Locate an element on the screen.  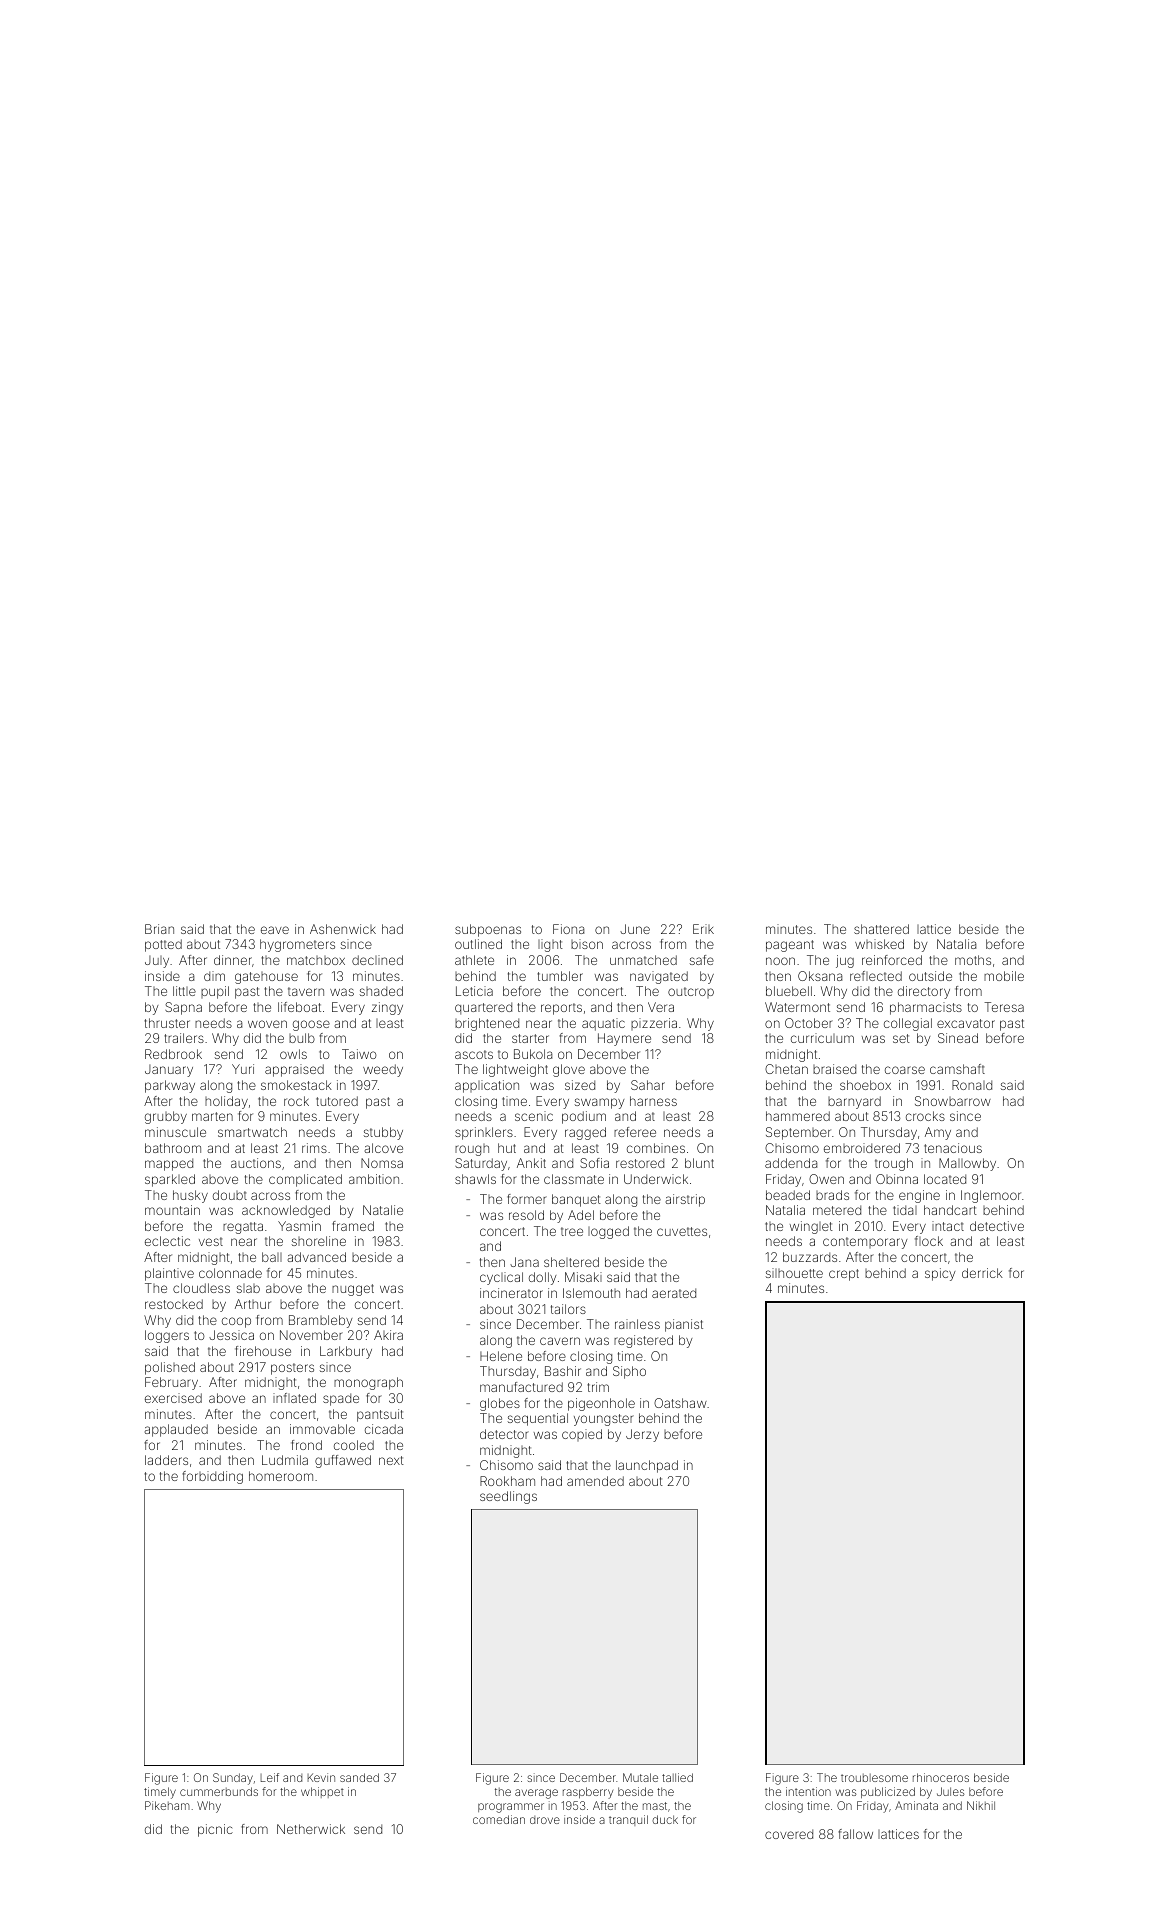
rhinoceros is located at coordinates (941, 1777).
